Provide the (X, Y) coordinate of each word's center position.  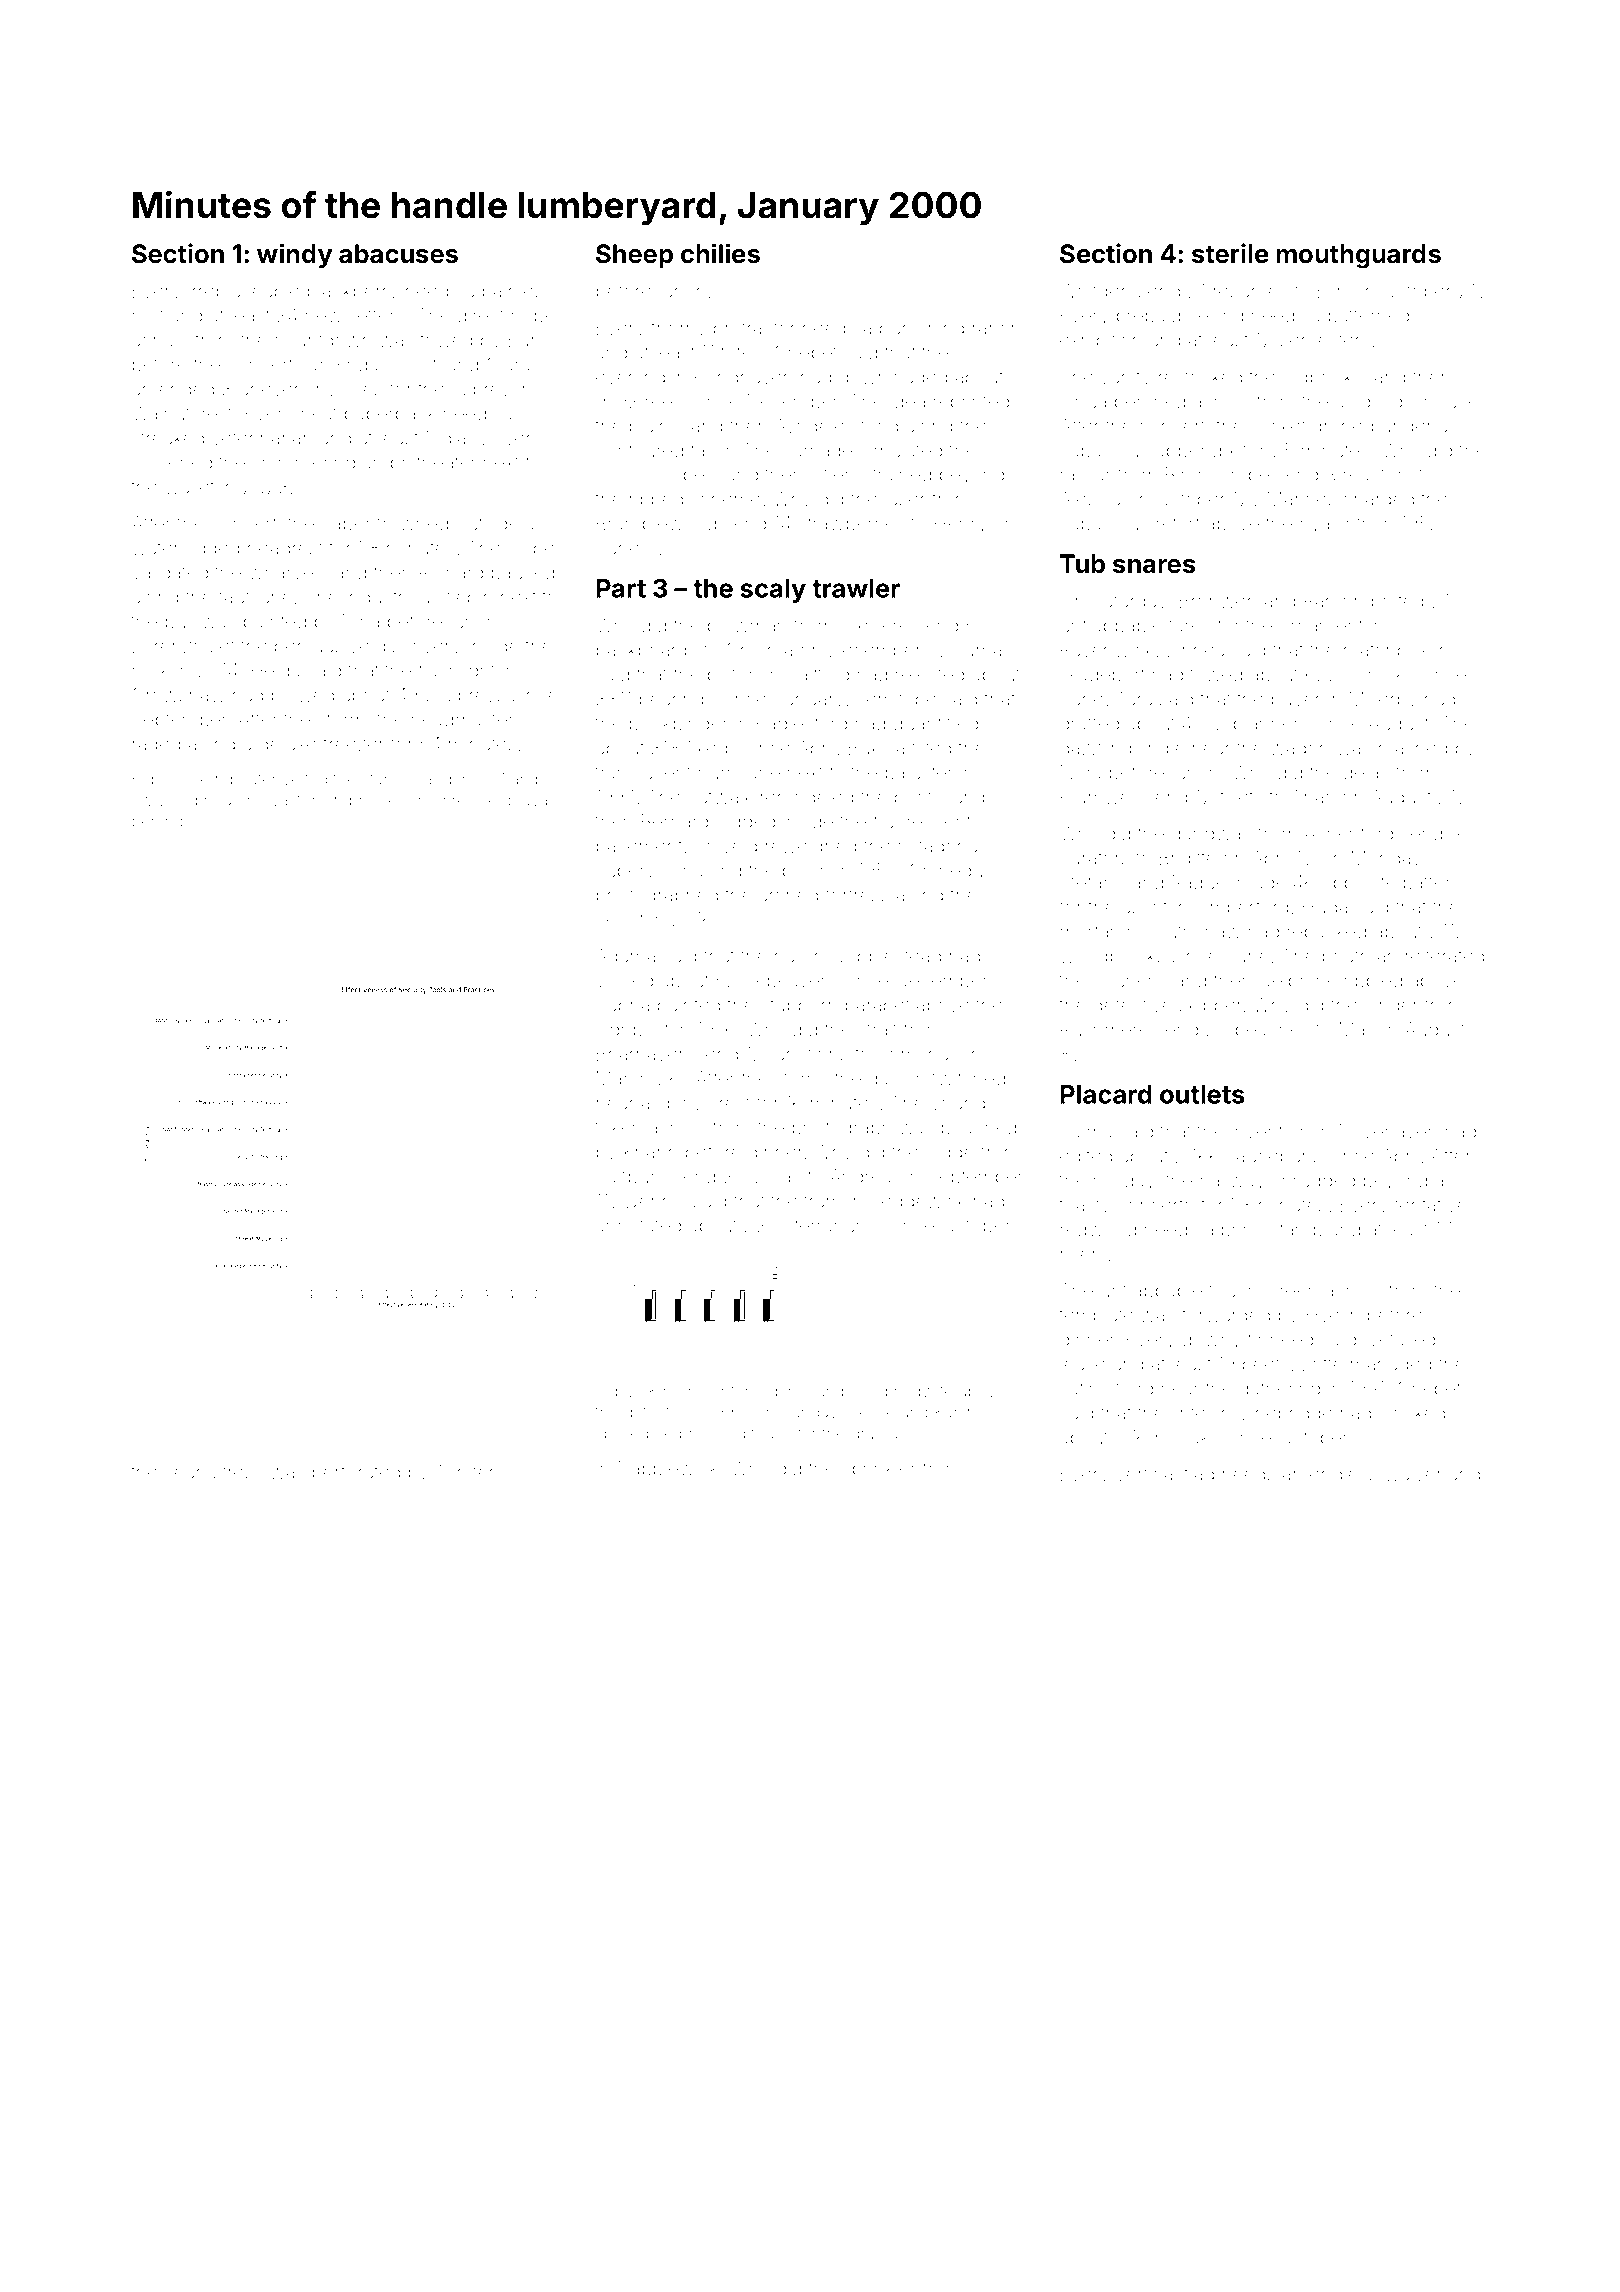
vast (286, 800)
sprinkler (879, 1470)
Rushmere (1105, 1029)
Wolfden (1095, 291)
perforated (356, 1473)
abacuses (398, 254)
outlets (1202, 1094)
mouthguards (1358, 256)
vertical (1146, 1474)
